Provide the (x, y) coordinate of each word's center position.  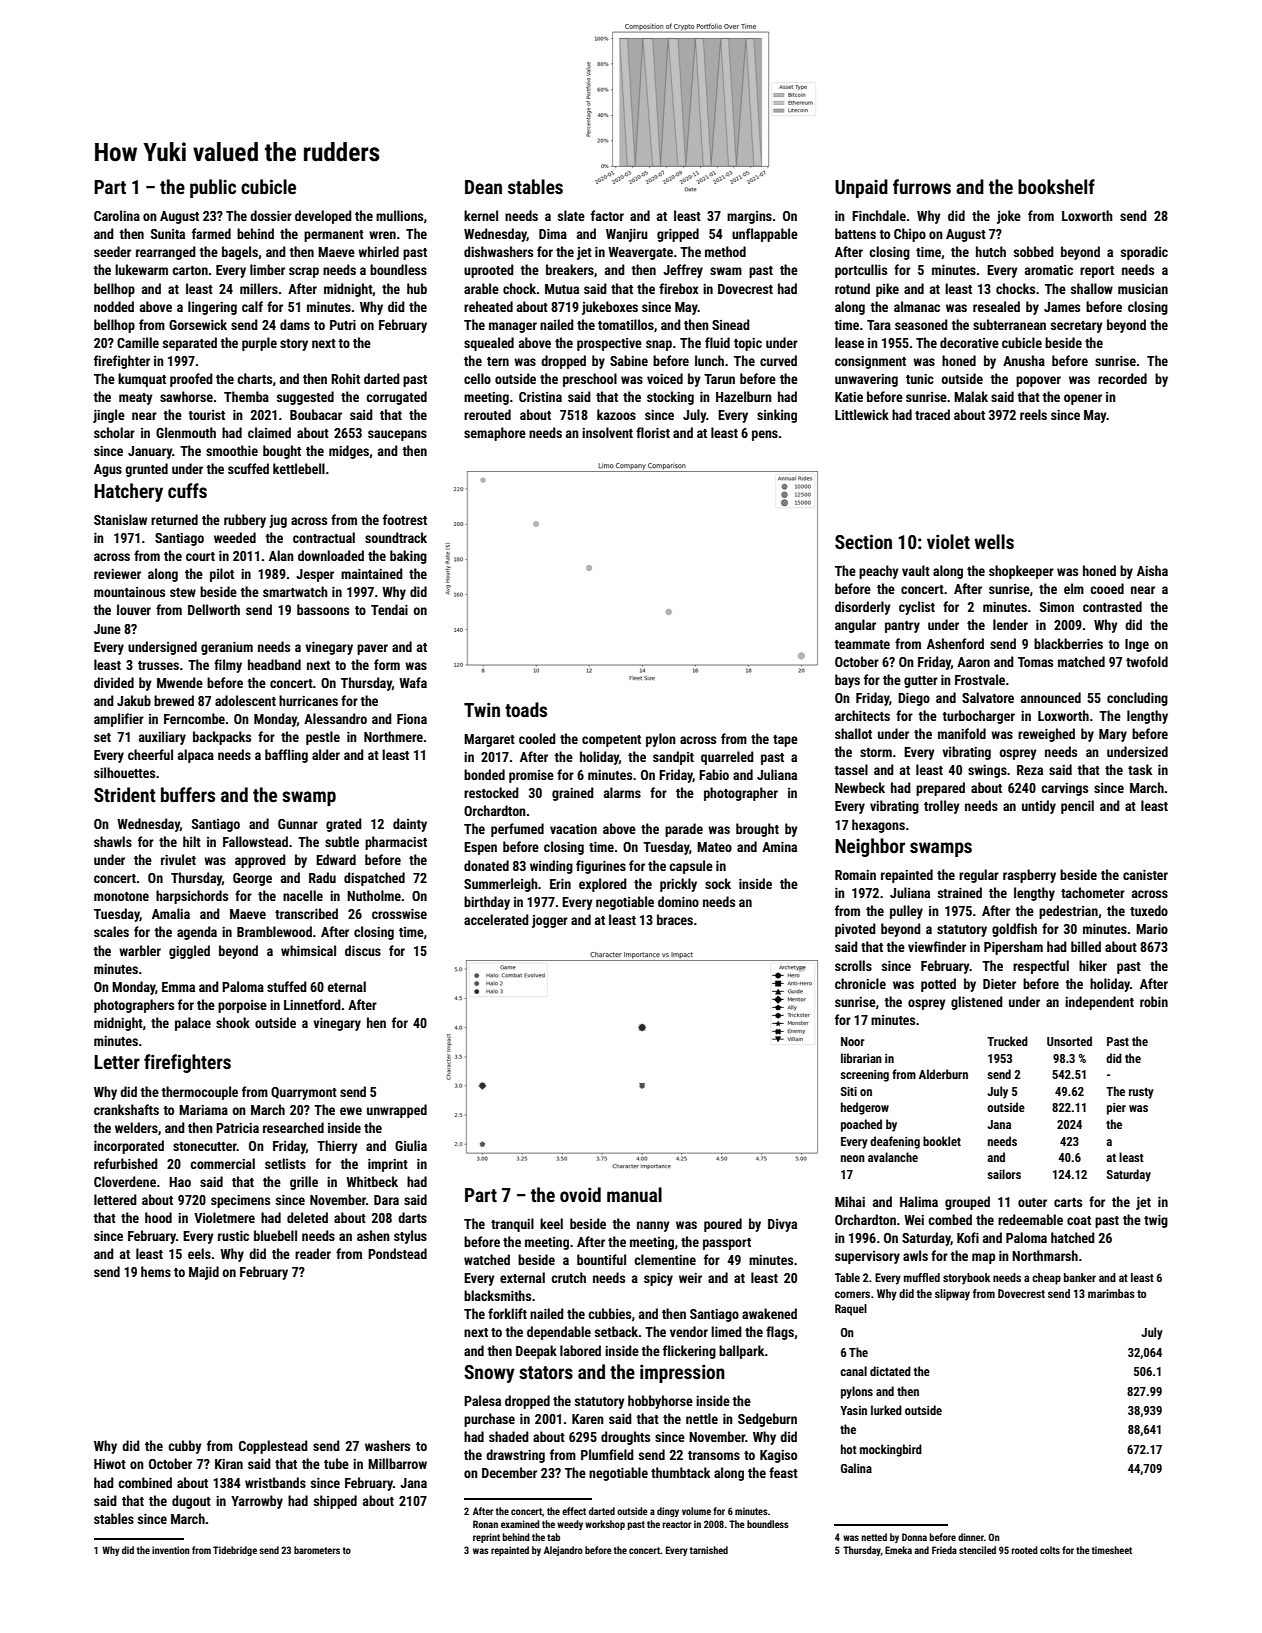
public (213, 188)
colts (1050, 1550)
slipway (952, 1295)
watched (487, 1259)
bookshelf (1056, 186)
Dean (483, 187)
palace (193, 1024)
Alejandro (563, 1551)
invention (171, 1550)
